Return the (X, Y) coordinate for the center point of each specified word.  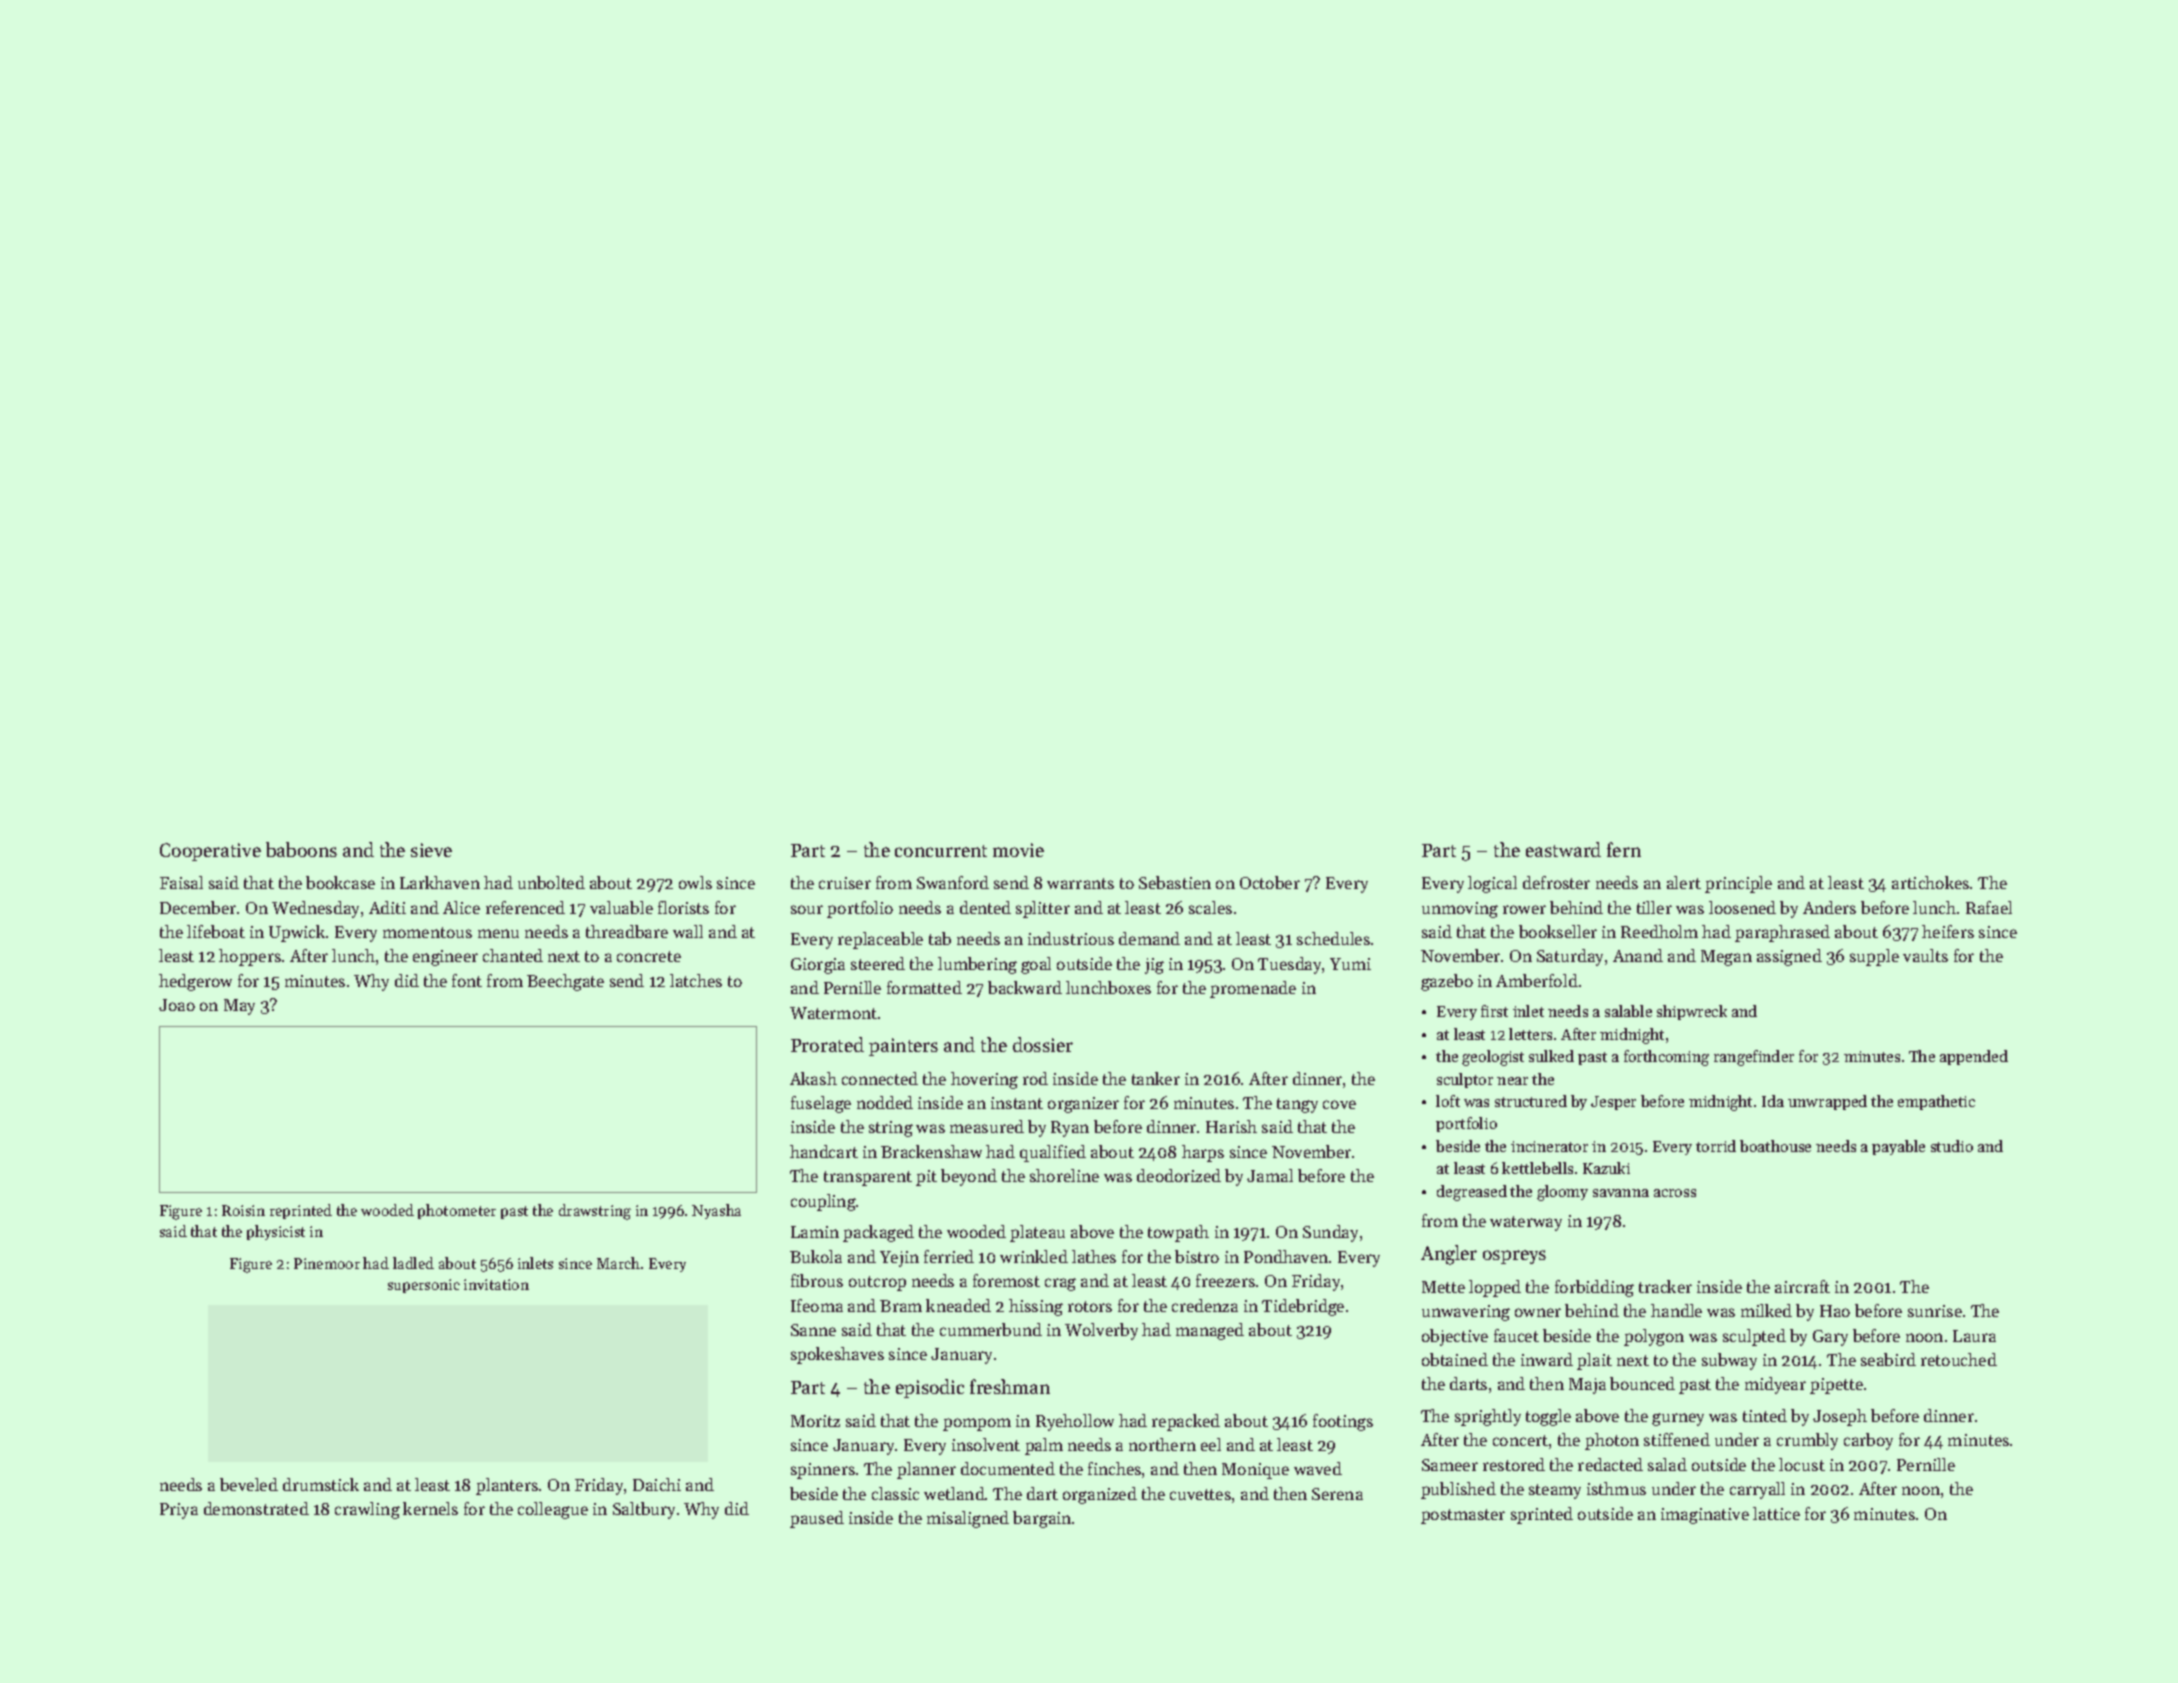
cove (1339, 1104)
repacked (1186, 1422)
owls (695, 882)
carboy (1868, 1441)
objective (1455, 1337)
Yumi (1350, 964)
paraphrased (1782, 933)
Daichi (657, 1484)
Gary (1830, 1338)
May (239, 1007)
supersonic (424, 1286)
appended (1974, 1057)
